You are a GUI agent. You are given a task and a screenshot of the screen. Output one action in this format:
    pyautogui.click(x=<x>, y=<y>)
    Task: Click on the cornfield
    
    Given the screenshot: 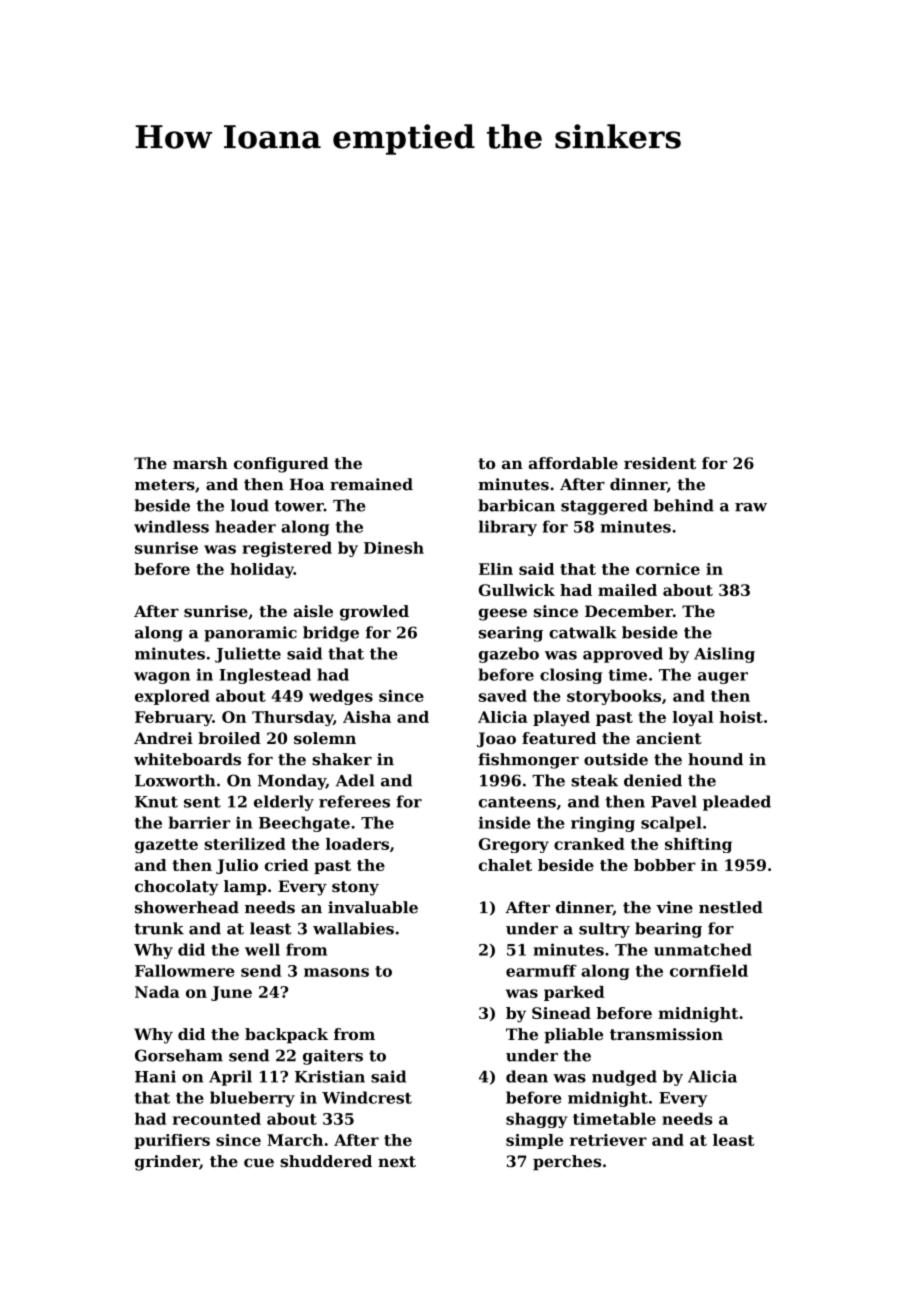 What is the action you would take?
    pyautogui.click(x=709, y=970)
